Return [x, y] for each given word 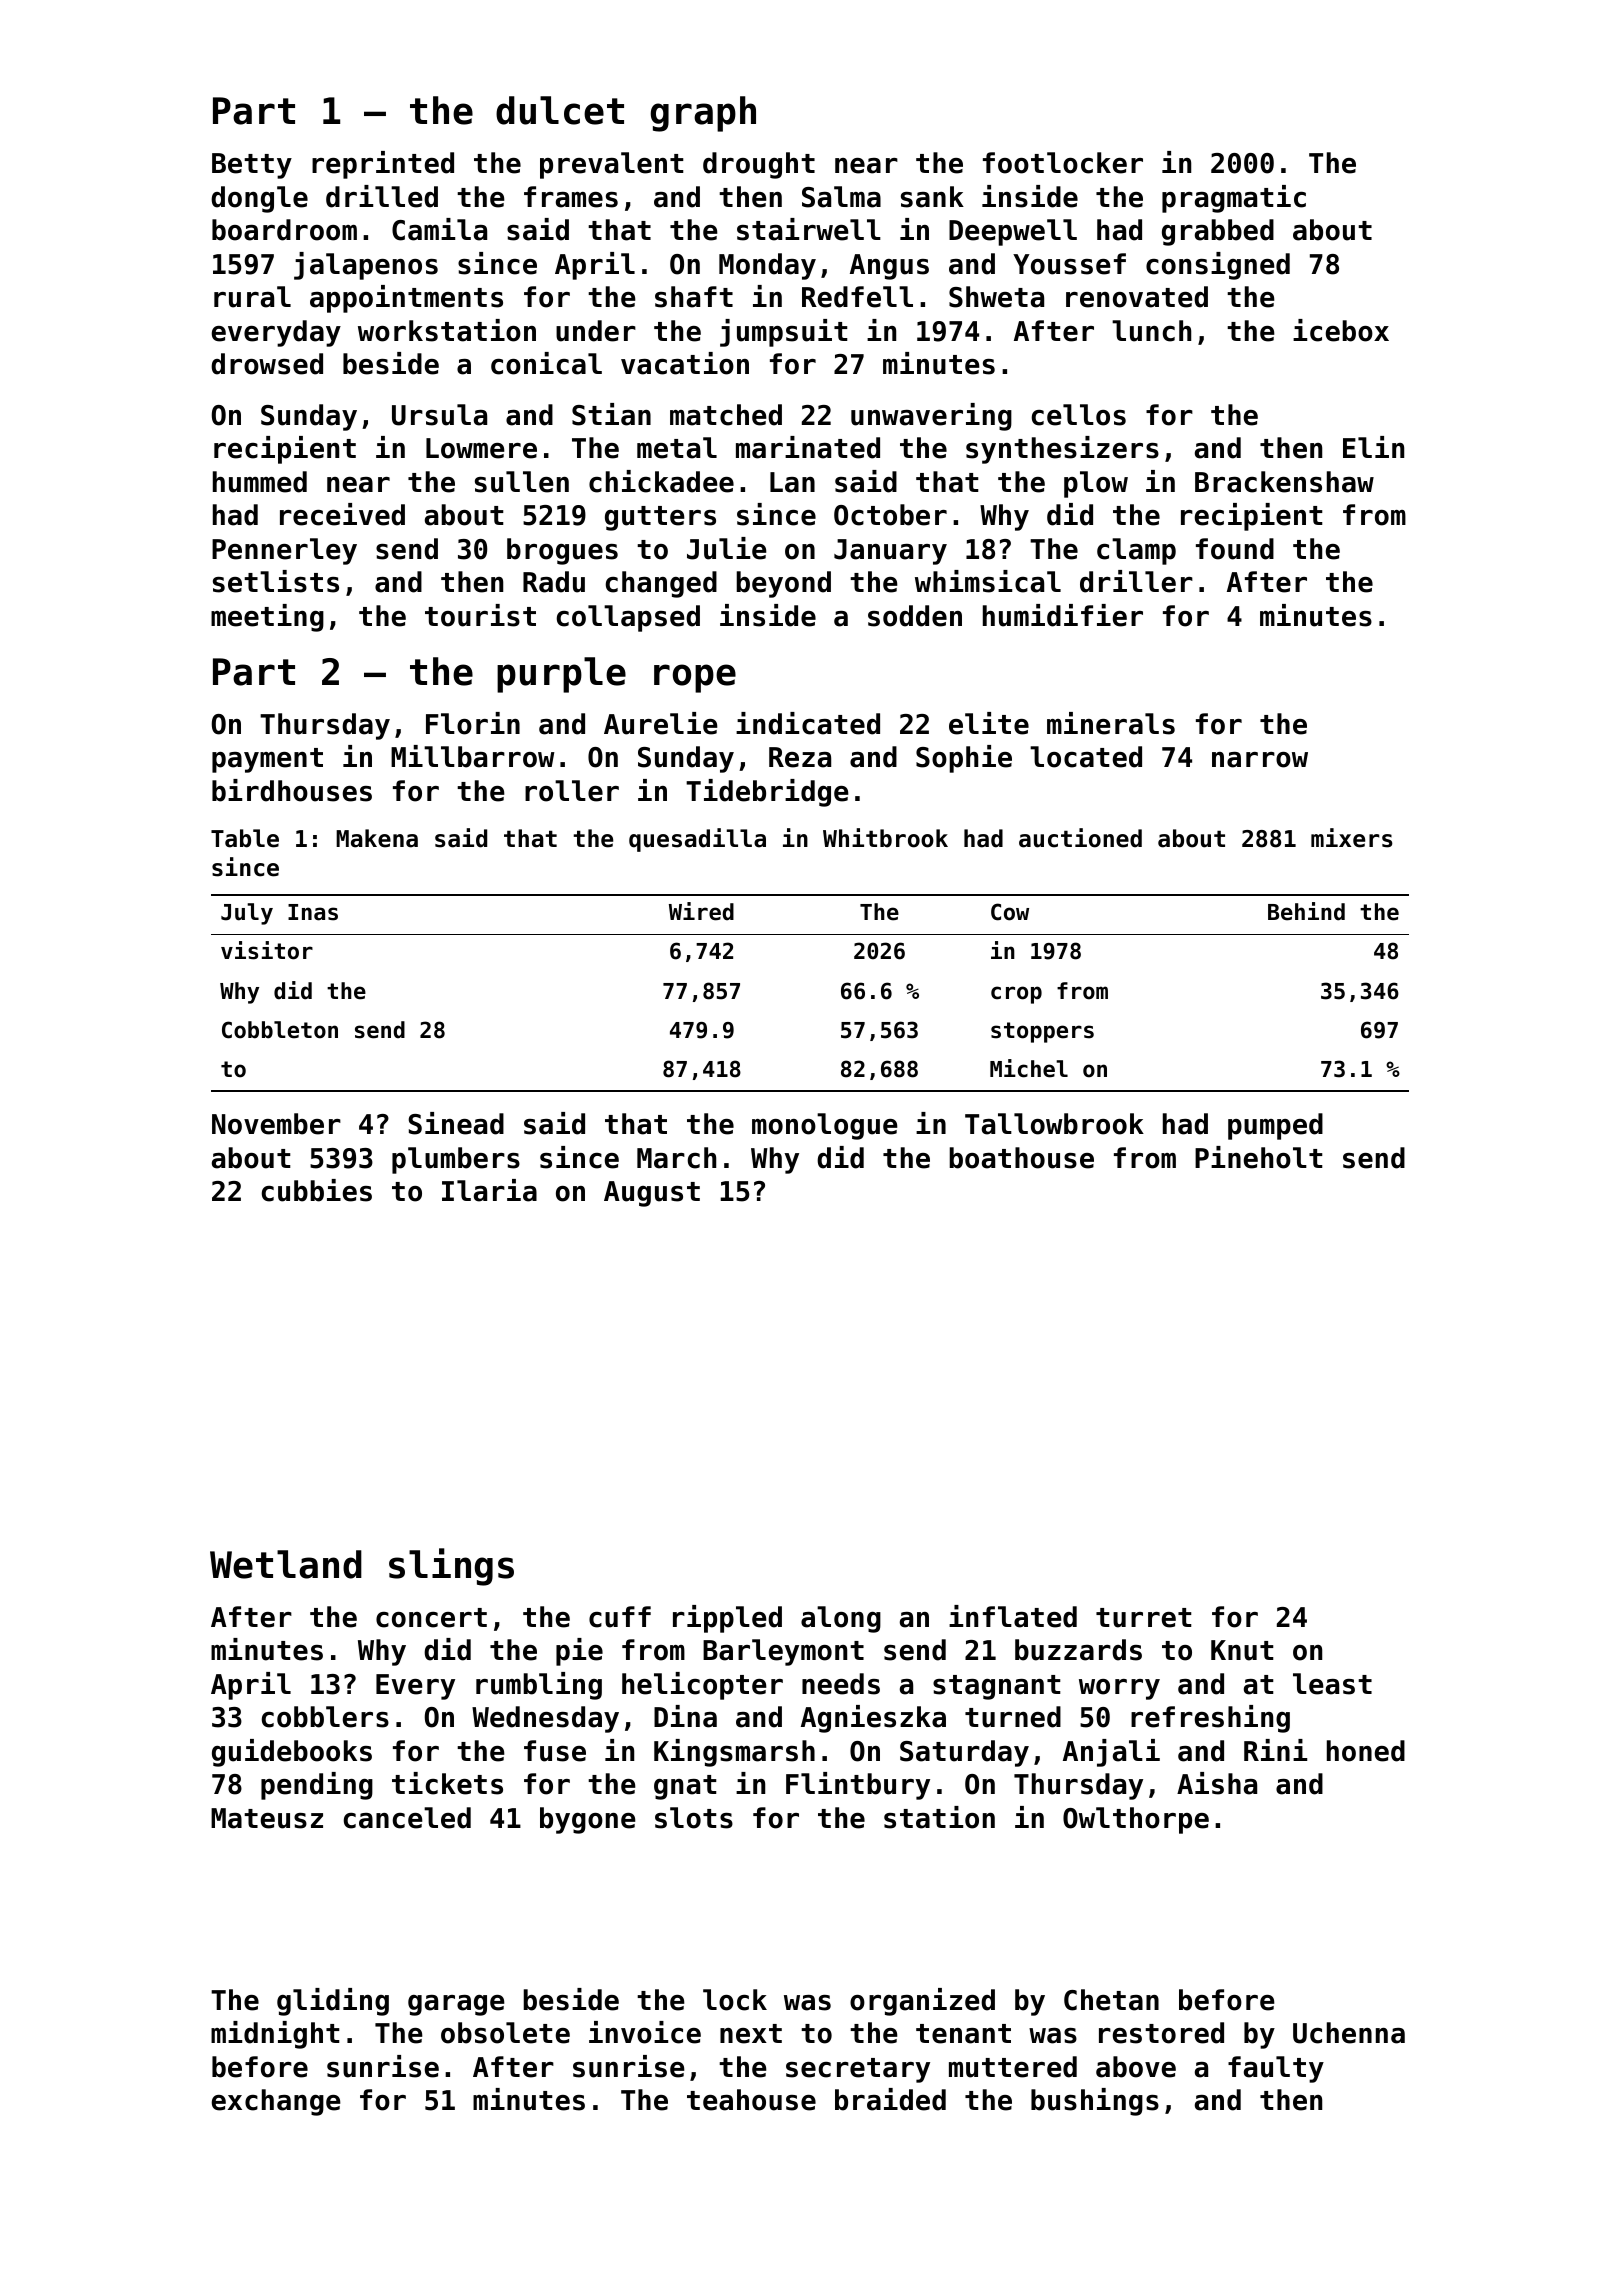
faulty [1276, 2069]
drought [759, 165]
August [652, 1194]
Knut [1242, 1650]
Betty [252, 166]
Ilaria [489, 1190]
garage [456, 2005]
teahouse [751, 2100]
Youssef [1069, 264]
